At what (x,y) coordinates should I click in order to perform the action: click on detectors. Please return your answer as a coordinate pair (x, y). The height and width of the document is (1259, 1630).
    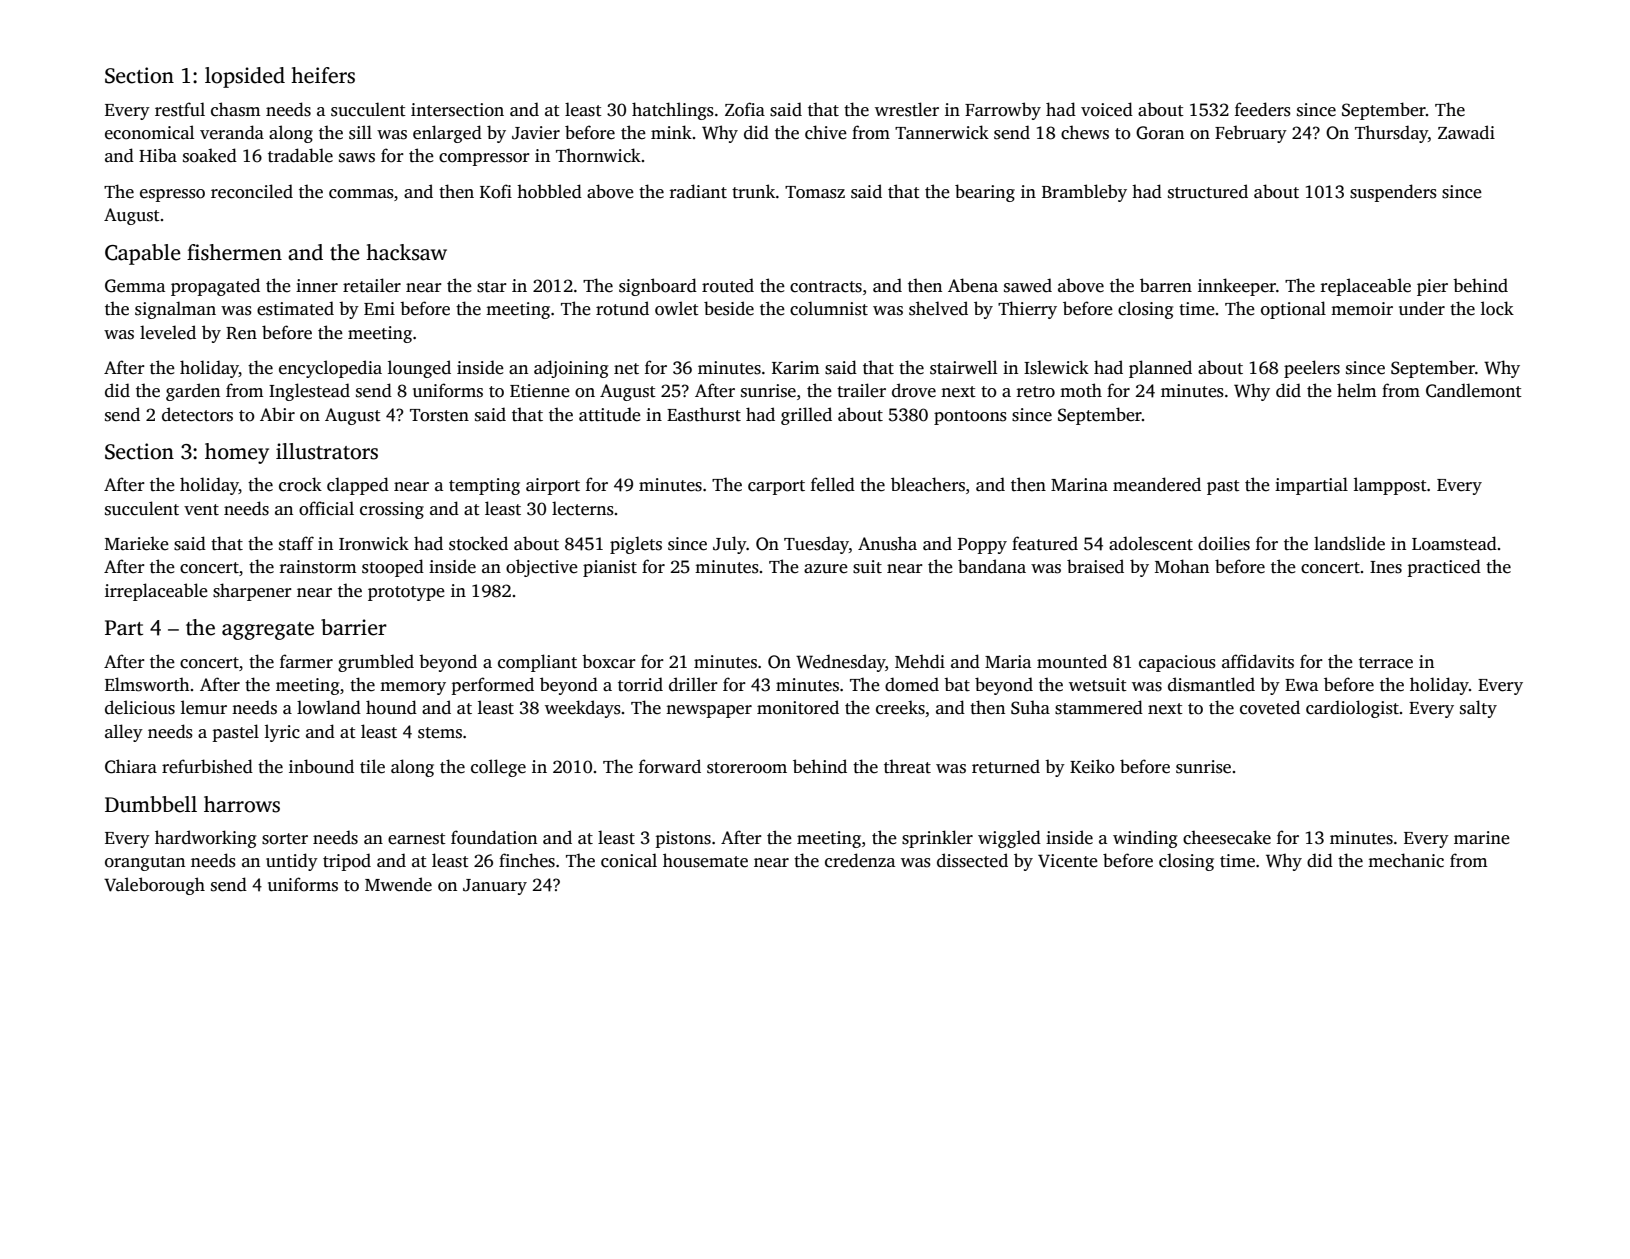
    Looking at the image, I should click on (197, 414).
